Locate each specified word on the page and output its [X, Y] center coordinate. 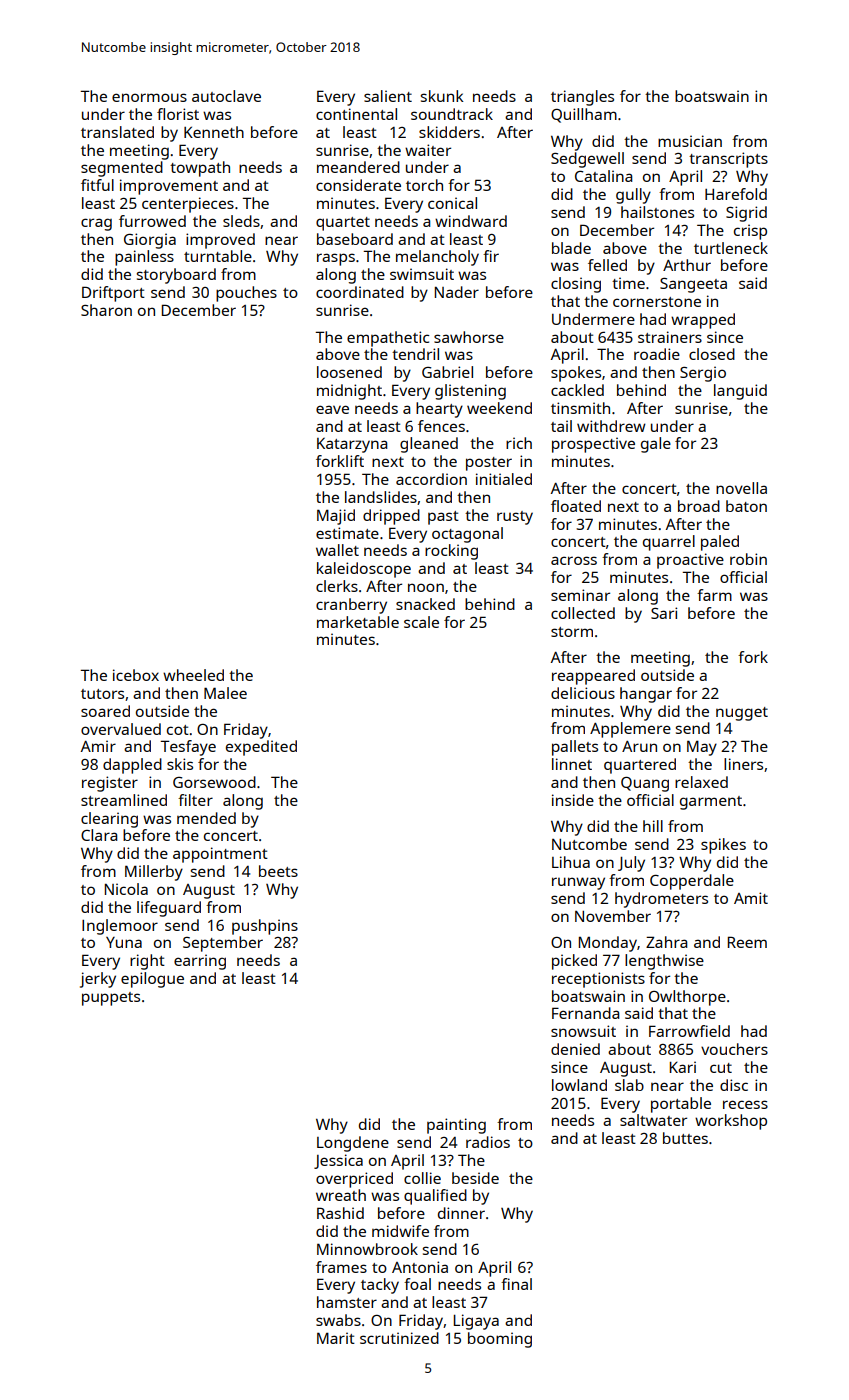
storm [572, 632]
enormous [149, 97]
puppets [111, 999]
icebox [136, 675]
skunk [442, 96]
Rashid [340, 1213]
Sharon [106, 310]
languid [740, 392]
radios [488, 1142]
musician [690, 141]
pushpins [265, 927]
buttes [685, 1138]
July [631, 864]
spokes [576, 374]
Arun [639, 746]
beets [278, 871]
